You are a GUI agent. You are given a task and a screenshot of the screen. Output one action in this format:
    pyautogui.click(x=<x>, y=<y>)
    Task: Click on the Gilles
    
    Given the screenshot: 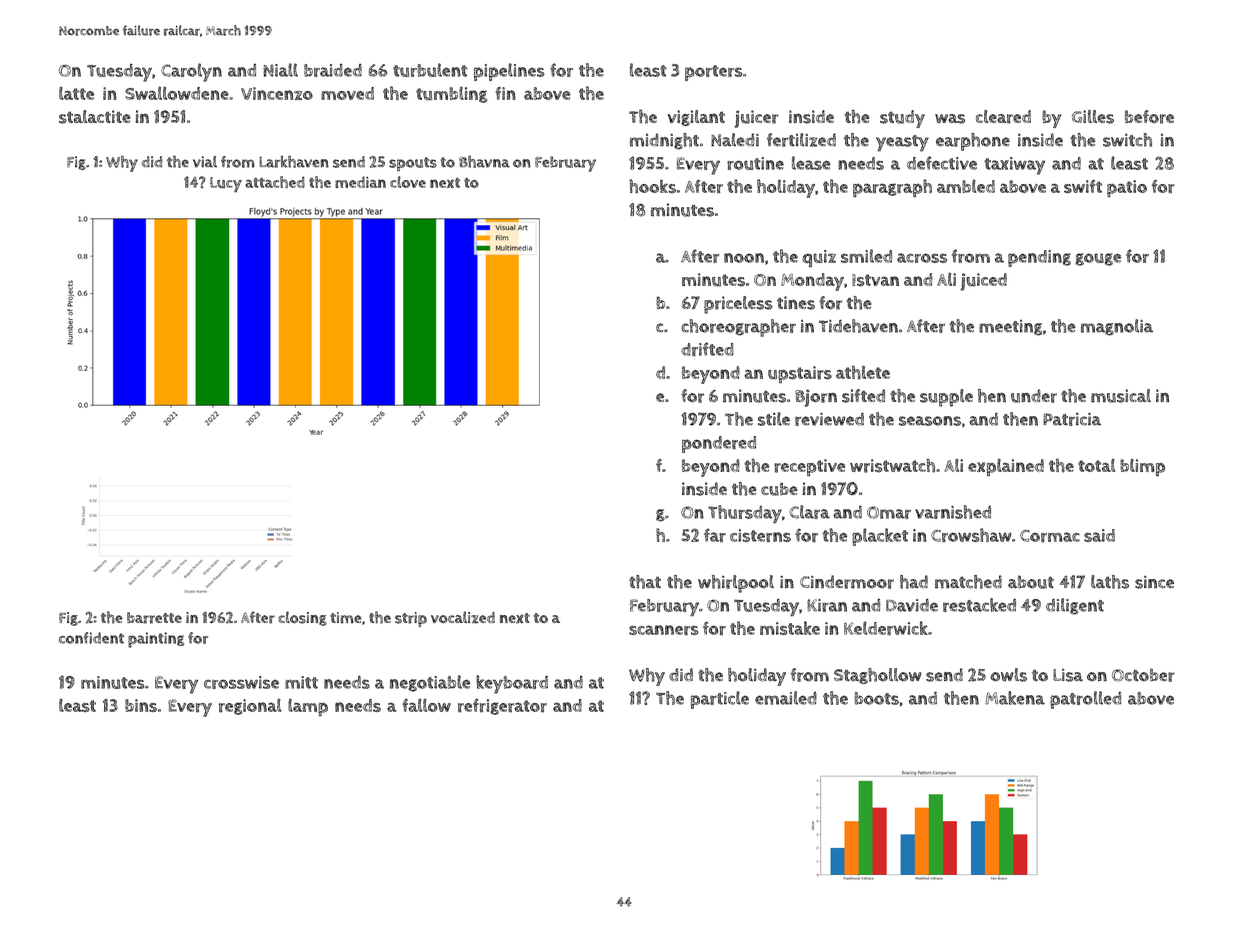 What is the action you would take?
    pyautogui.click(x=1093, y=117)
